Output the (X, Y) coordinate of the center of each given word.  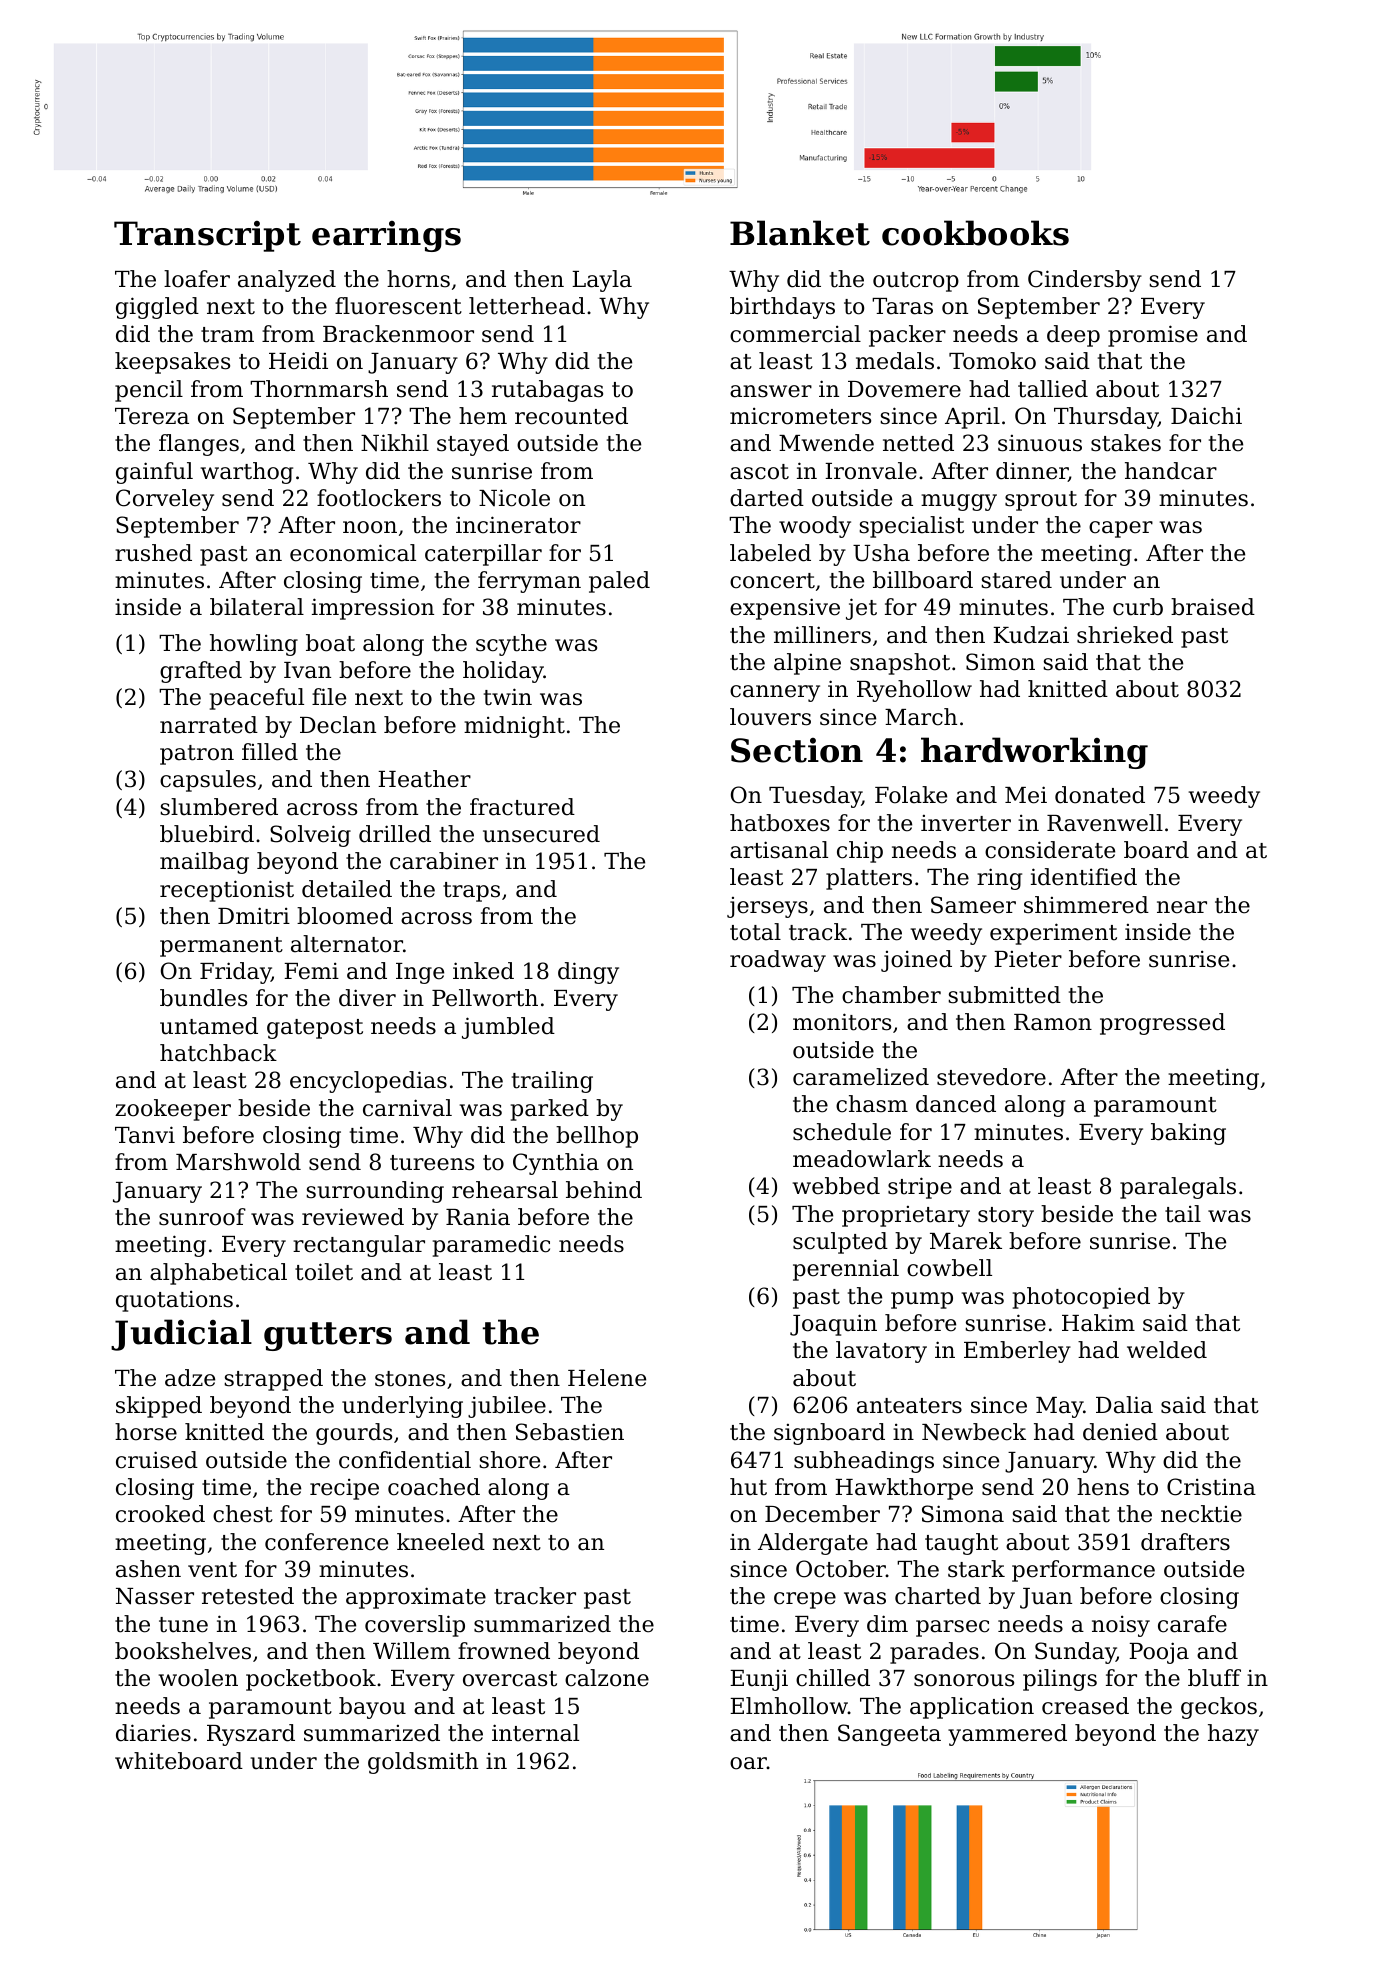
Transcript (207, 236)
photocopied (1081, 1298)
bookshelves (183, 1651)
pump (922, 1300)
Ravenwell (1105, 823)
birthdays (782, 308)
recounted (571, 416)
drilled (395, 834)
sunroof (202, 1217)
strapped (273, 1380)
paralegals (1178, 1188)
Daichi (1206, 416)
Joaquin (833, 1325)
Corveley (165, 500)
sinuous (1040, 443)
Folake (911, 795)
